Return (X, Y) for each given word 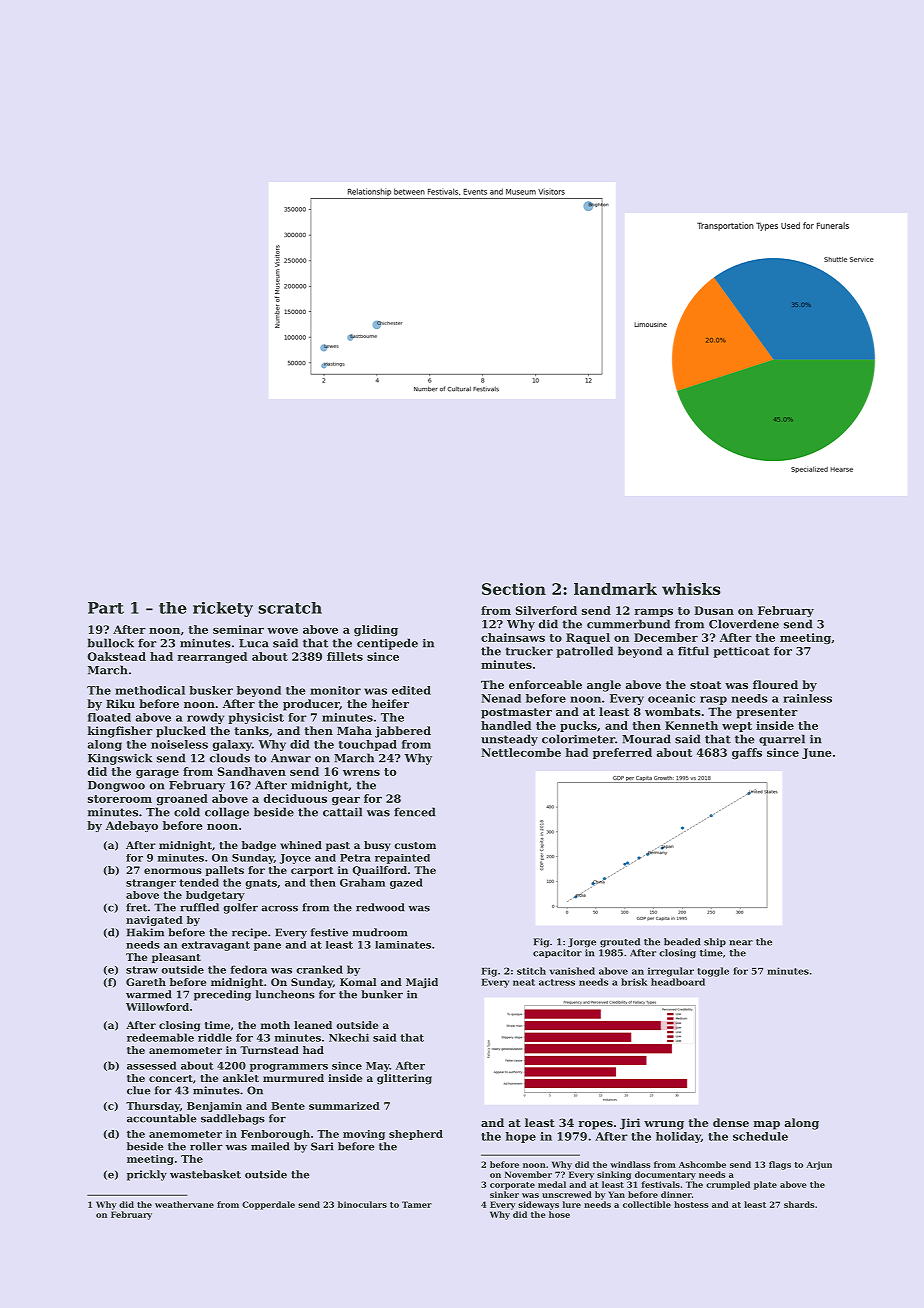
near (741, 943)
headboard (678, 982)
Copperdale (268, 1205)
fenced (415, 812)
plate (765, 1185)
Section (514, 589)
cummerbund (628, 624)
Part (106, 608)
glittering (404, 1079)
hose (559, 1214)
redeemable (160, 1037)
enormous (173, 871)
